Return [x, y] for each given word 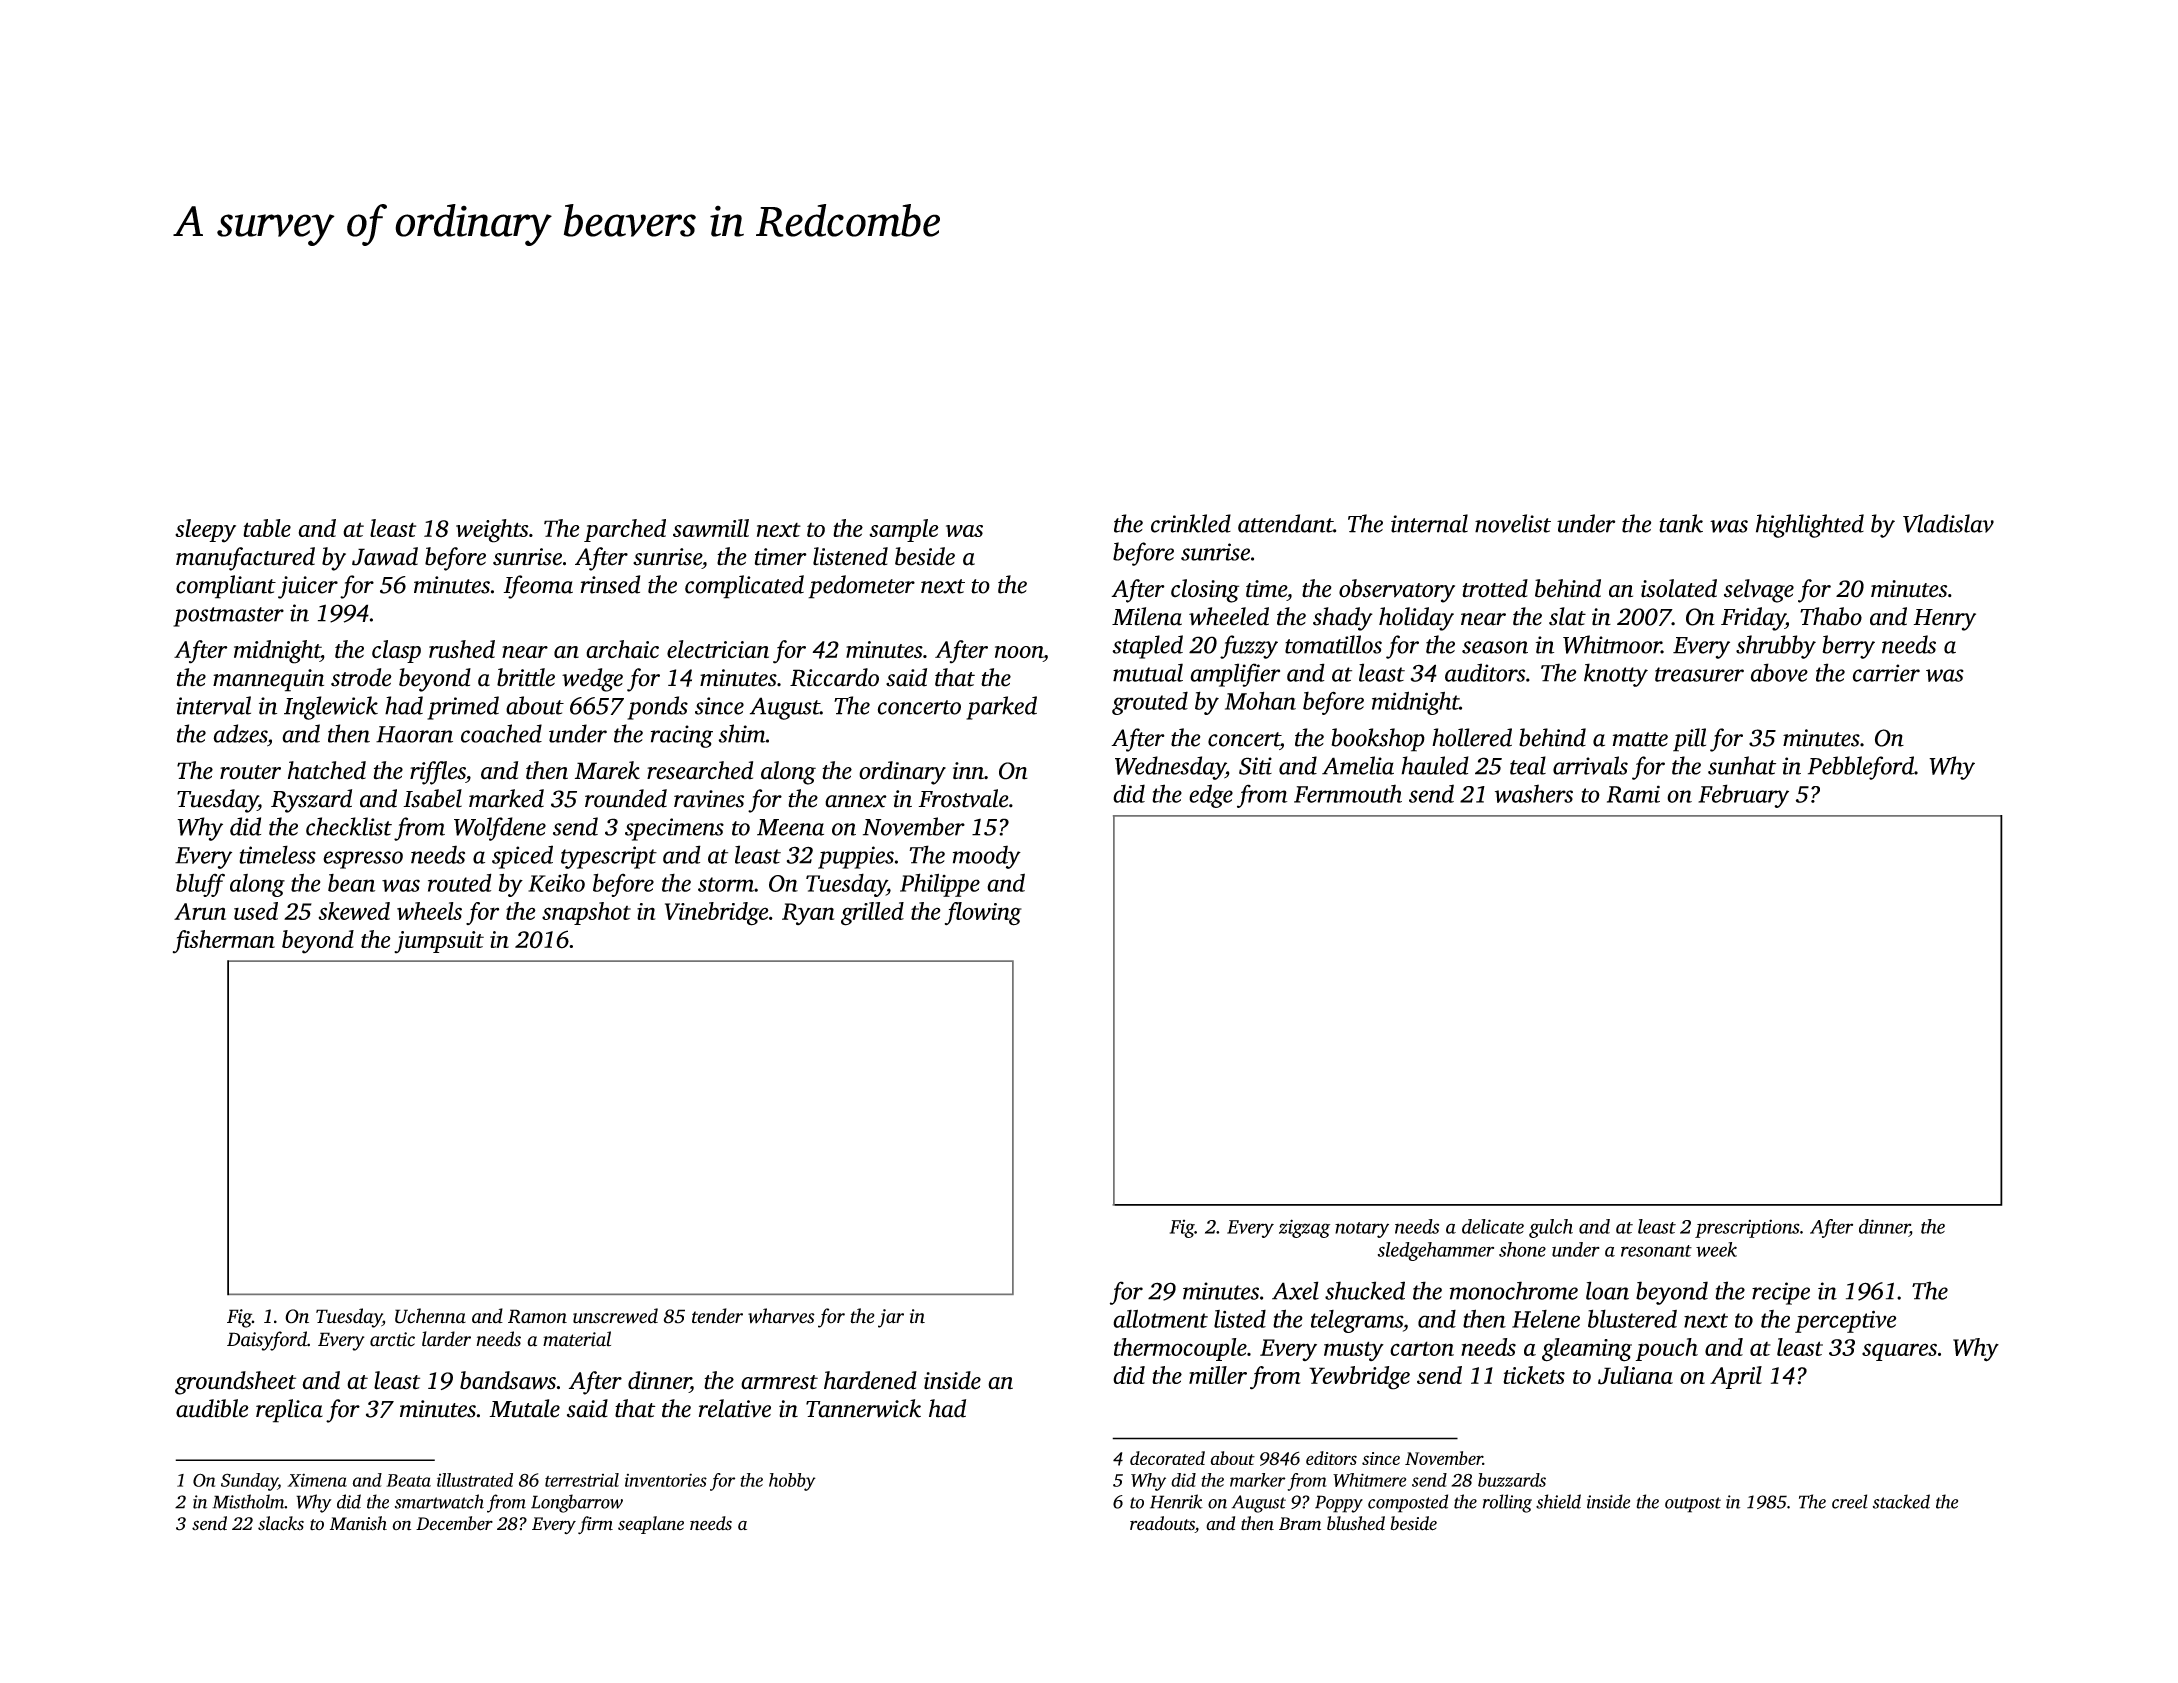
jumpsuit [439, 942]
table [267, 528]
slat [1567, 616]
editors [1331, 1458]
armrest [779, 1382]
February [1743, 796]
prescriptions [1747, 1228]
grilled [872, 914]
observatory [1397, 591]
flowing [983, 914]
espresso [363, 860]
